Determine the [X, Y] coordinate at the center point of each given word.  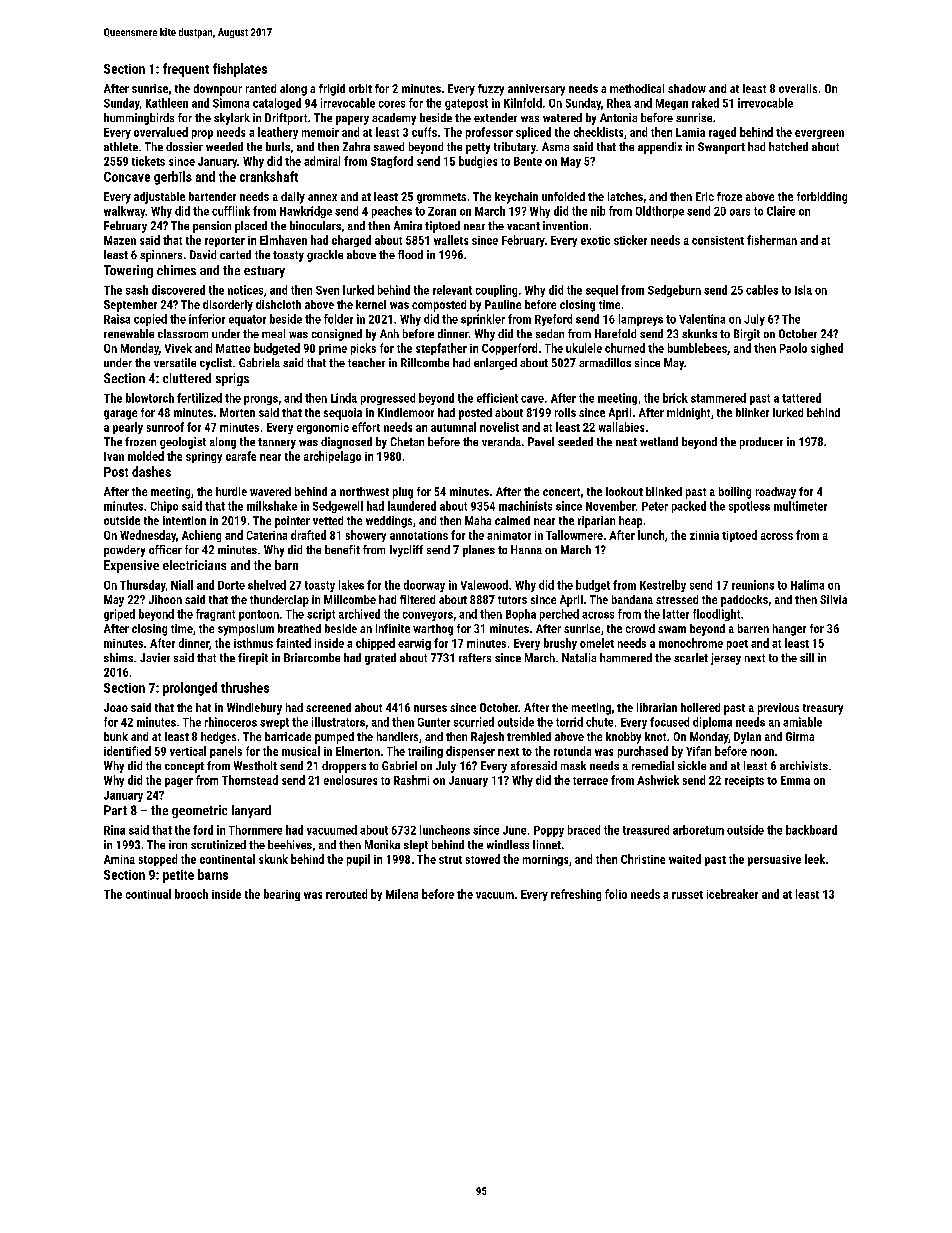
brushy [560, 644]
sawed [389, 146]
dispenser [470, 752]
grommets [441, 198]
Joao [116, 707]
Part [115, 810]
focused [669, 722]
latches [625, 196]
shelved [267, 585]
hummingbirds [139, 119]
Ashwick [658, 780]
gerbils [173, 178]
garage [120, 415]
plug [403, 493]
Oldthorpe [660, 212]
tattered [801, 398]
